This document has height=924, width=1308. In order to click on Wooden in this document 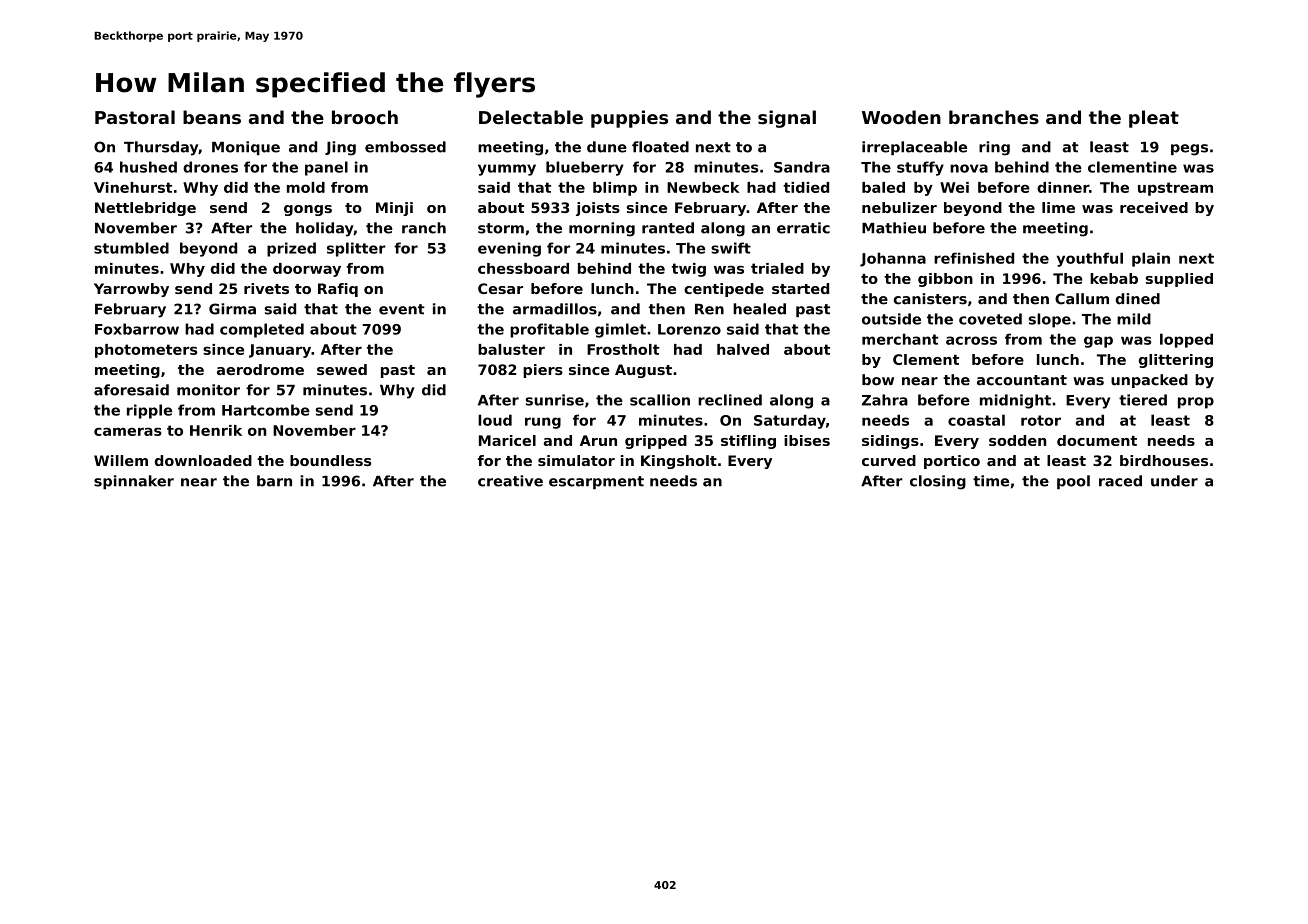, I will do `click(901, 117)`.
